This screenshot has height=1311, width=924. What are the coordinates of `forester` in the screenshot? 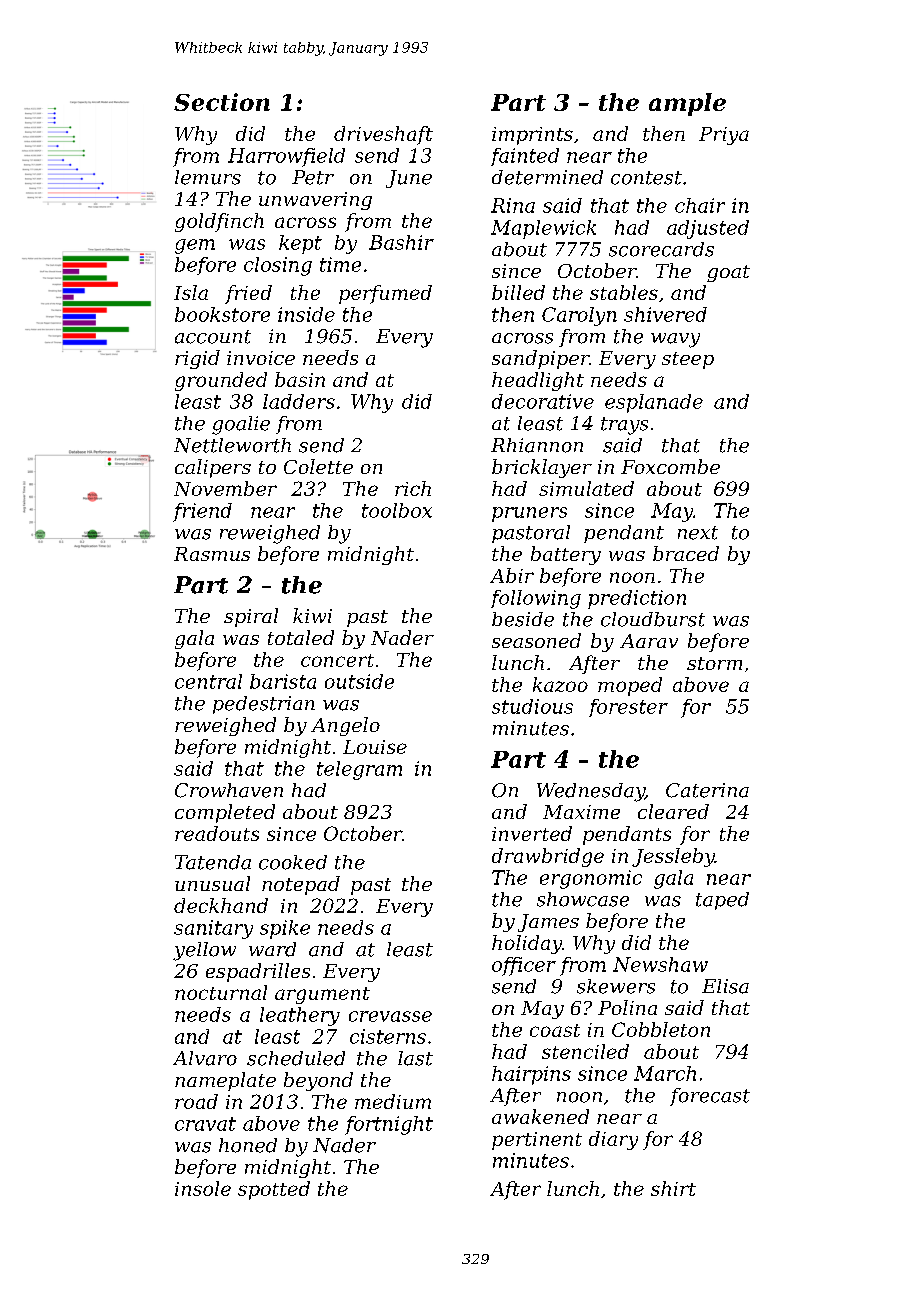 It's located at (628, 708).
